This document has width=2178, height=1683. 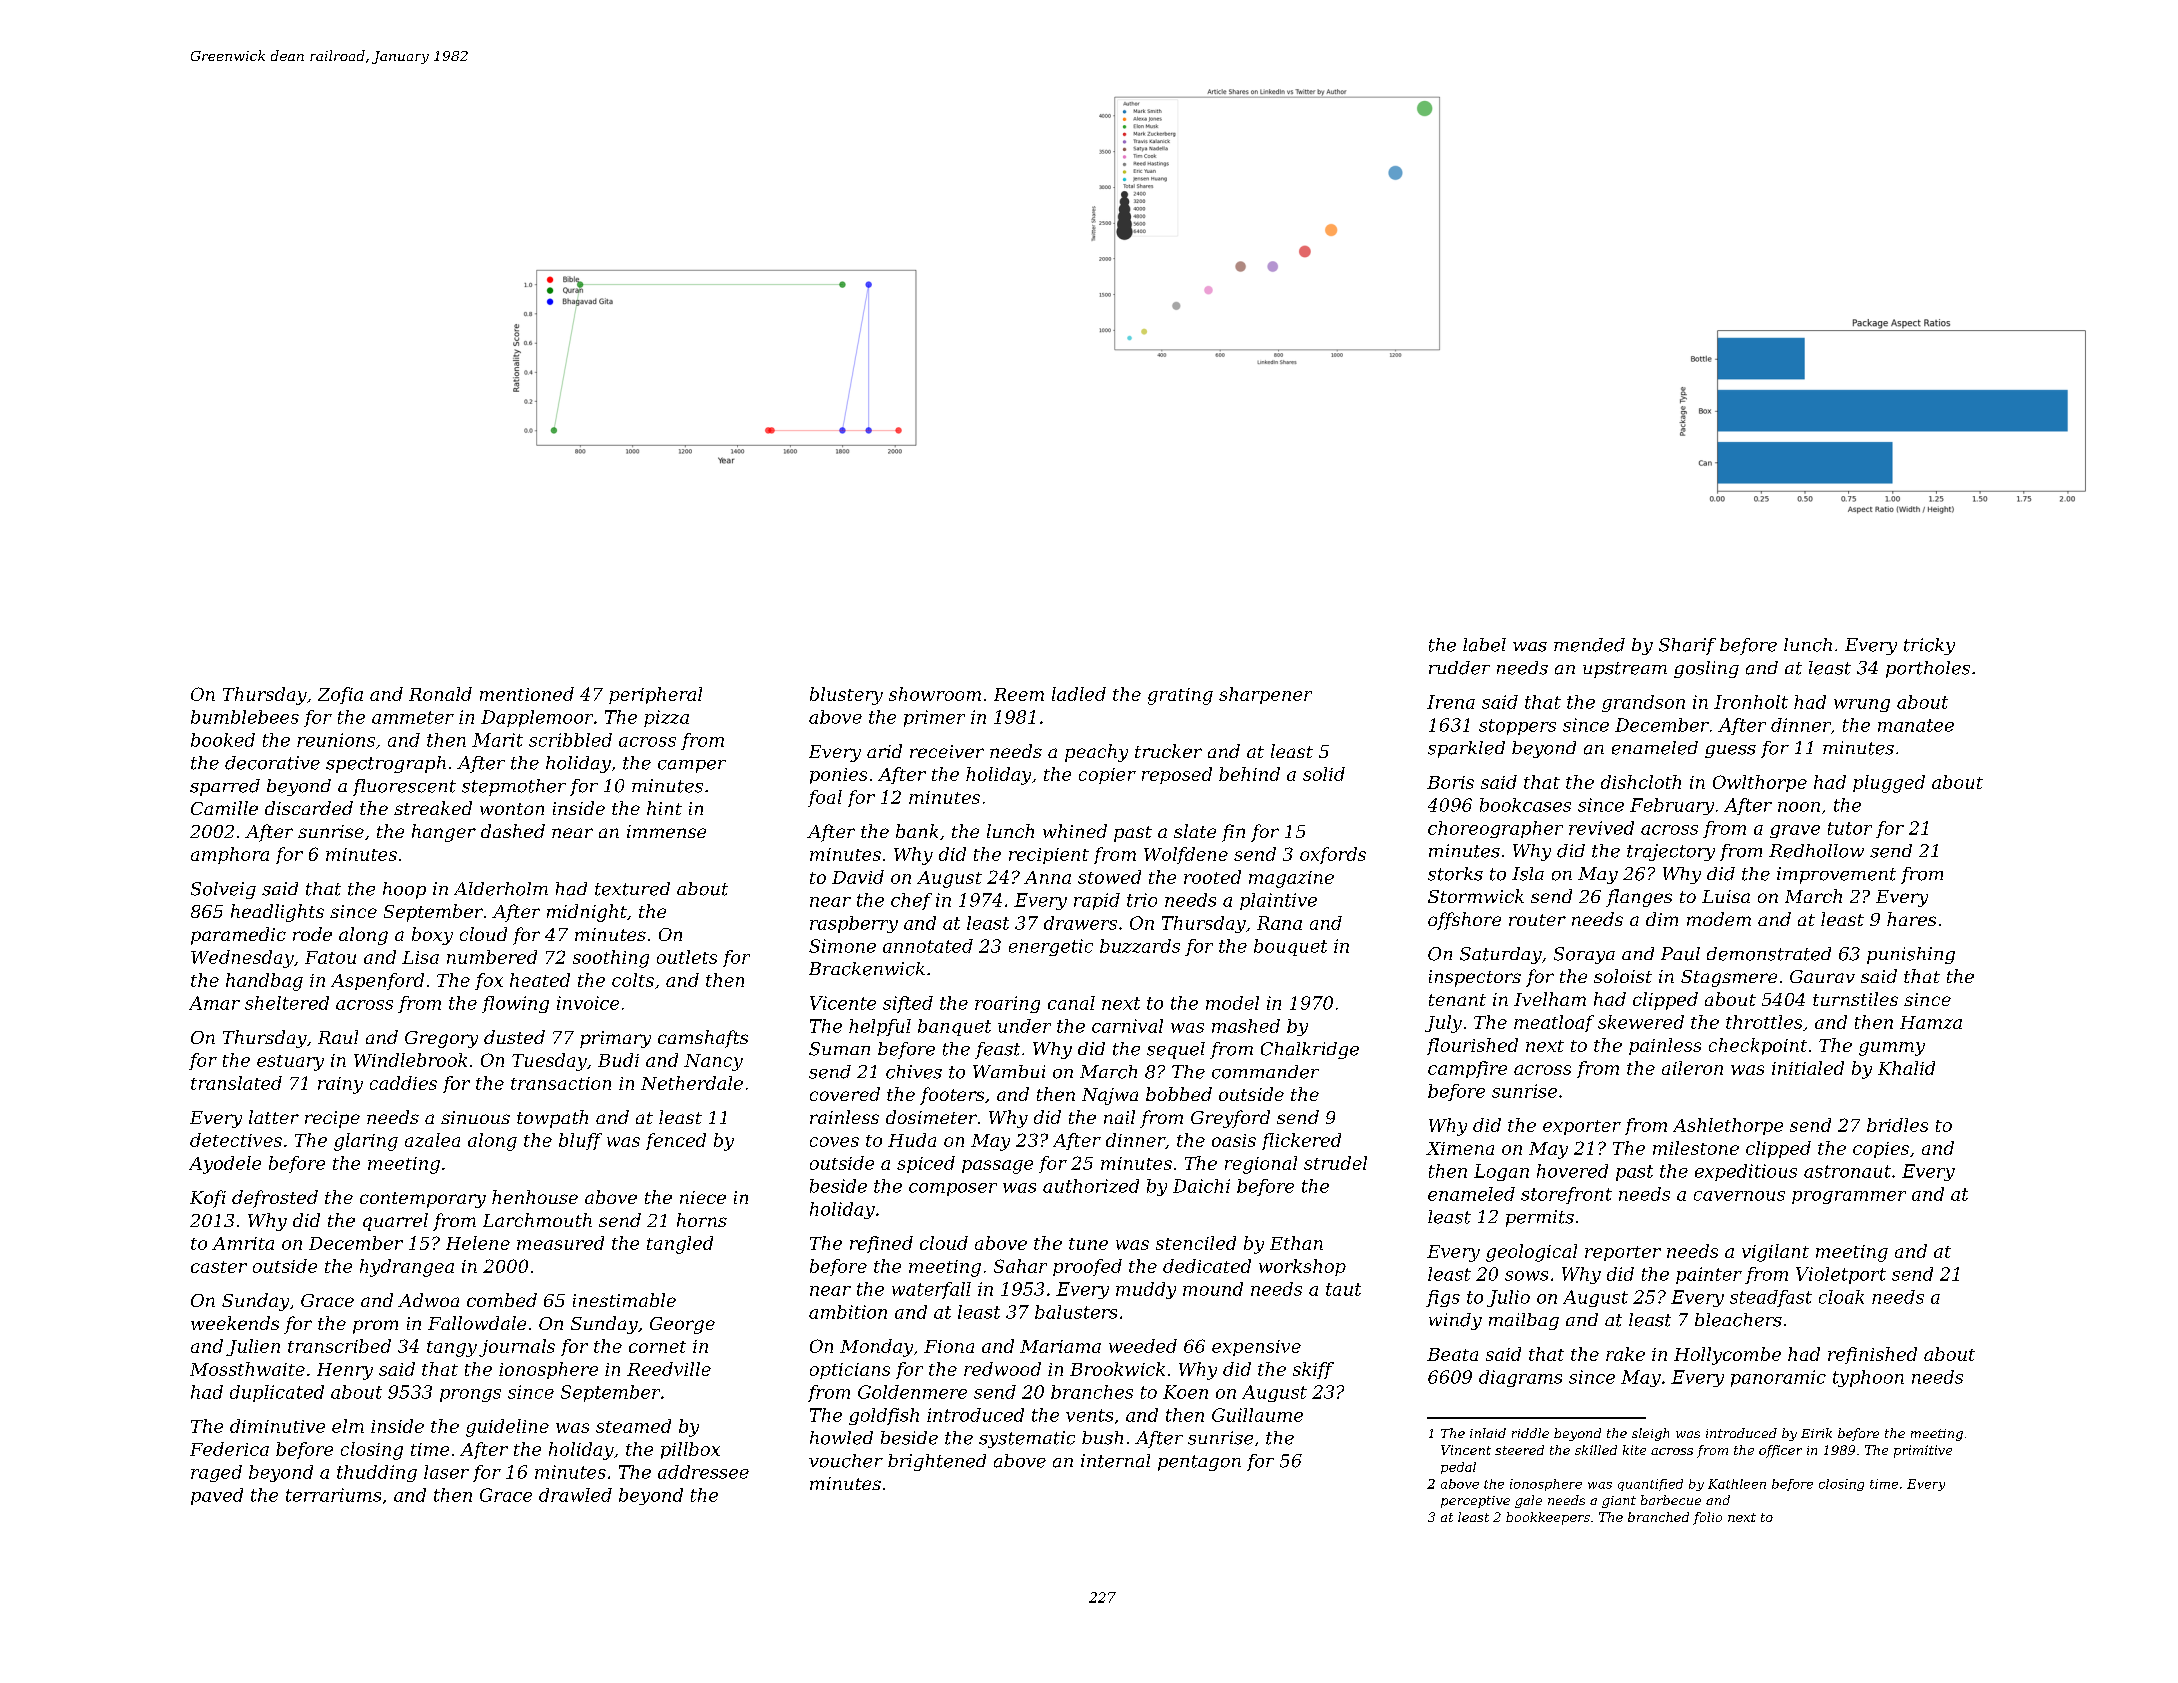 What do you see at coordinates (1707, 1518) in the document?
I see `folio` at bounding box center [1707, 1518].
